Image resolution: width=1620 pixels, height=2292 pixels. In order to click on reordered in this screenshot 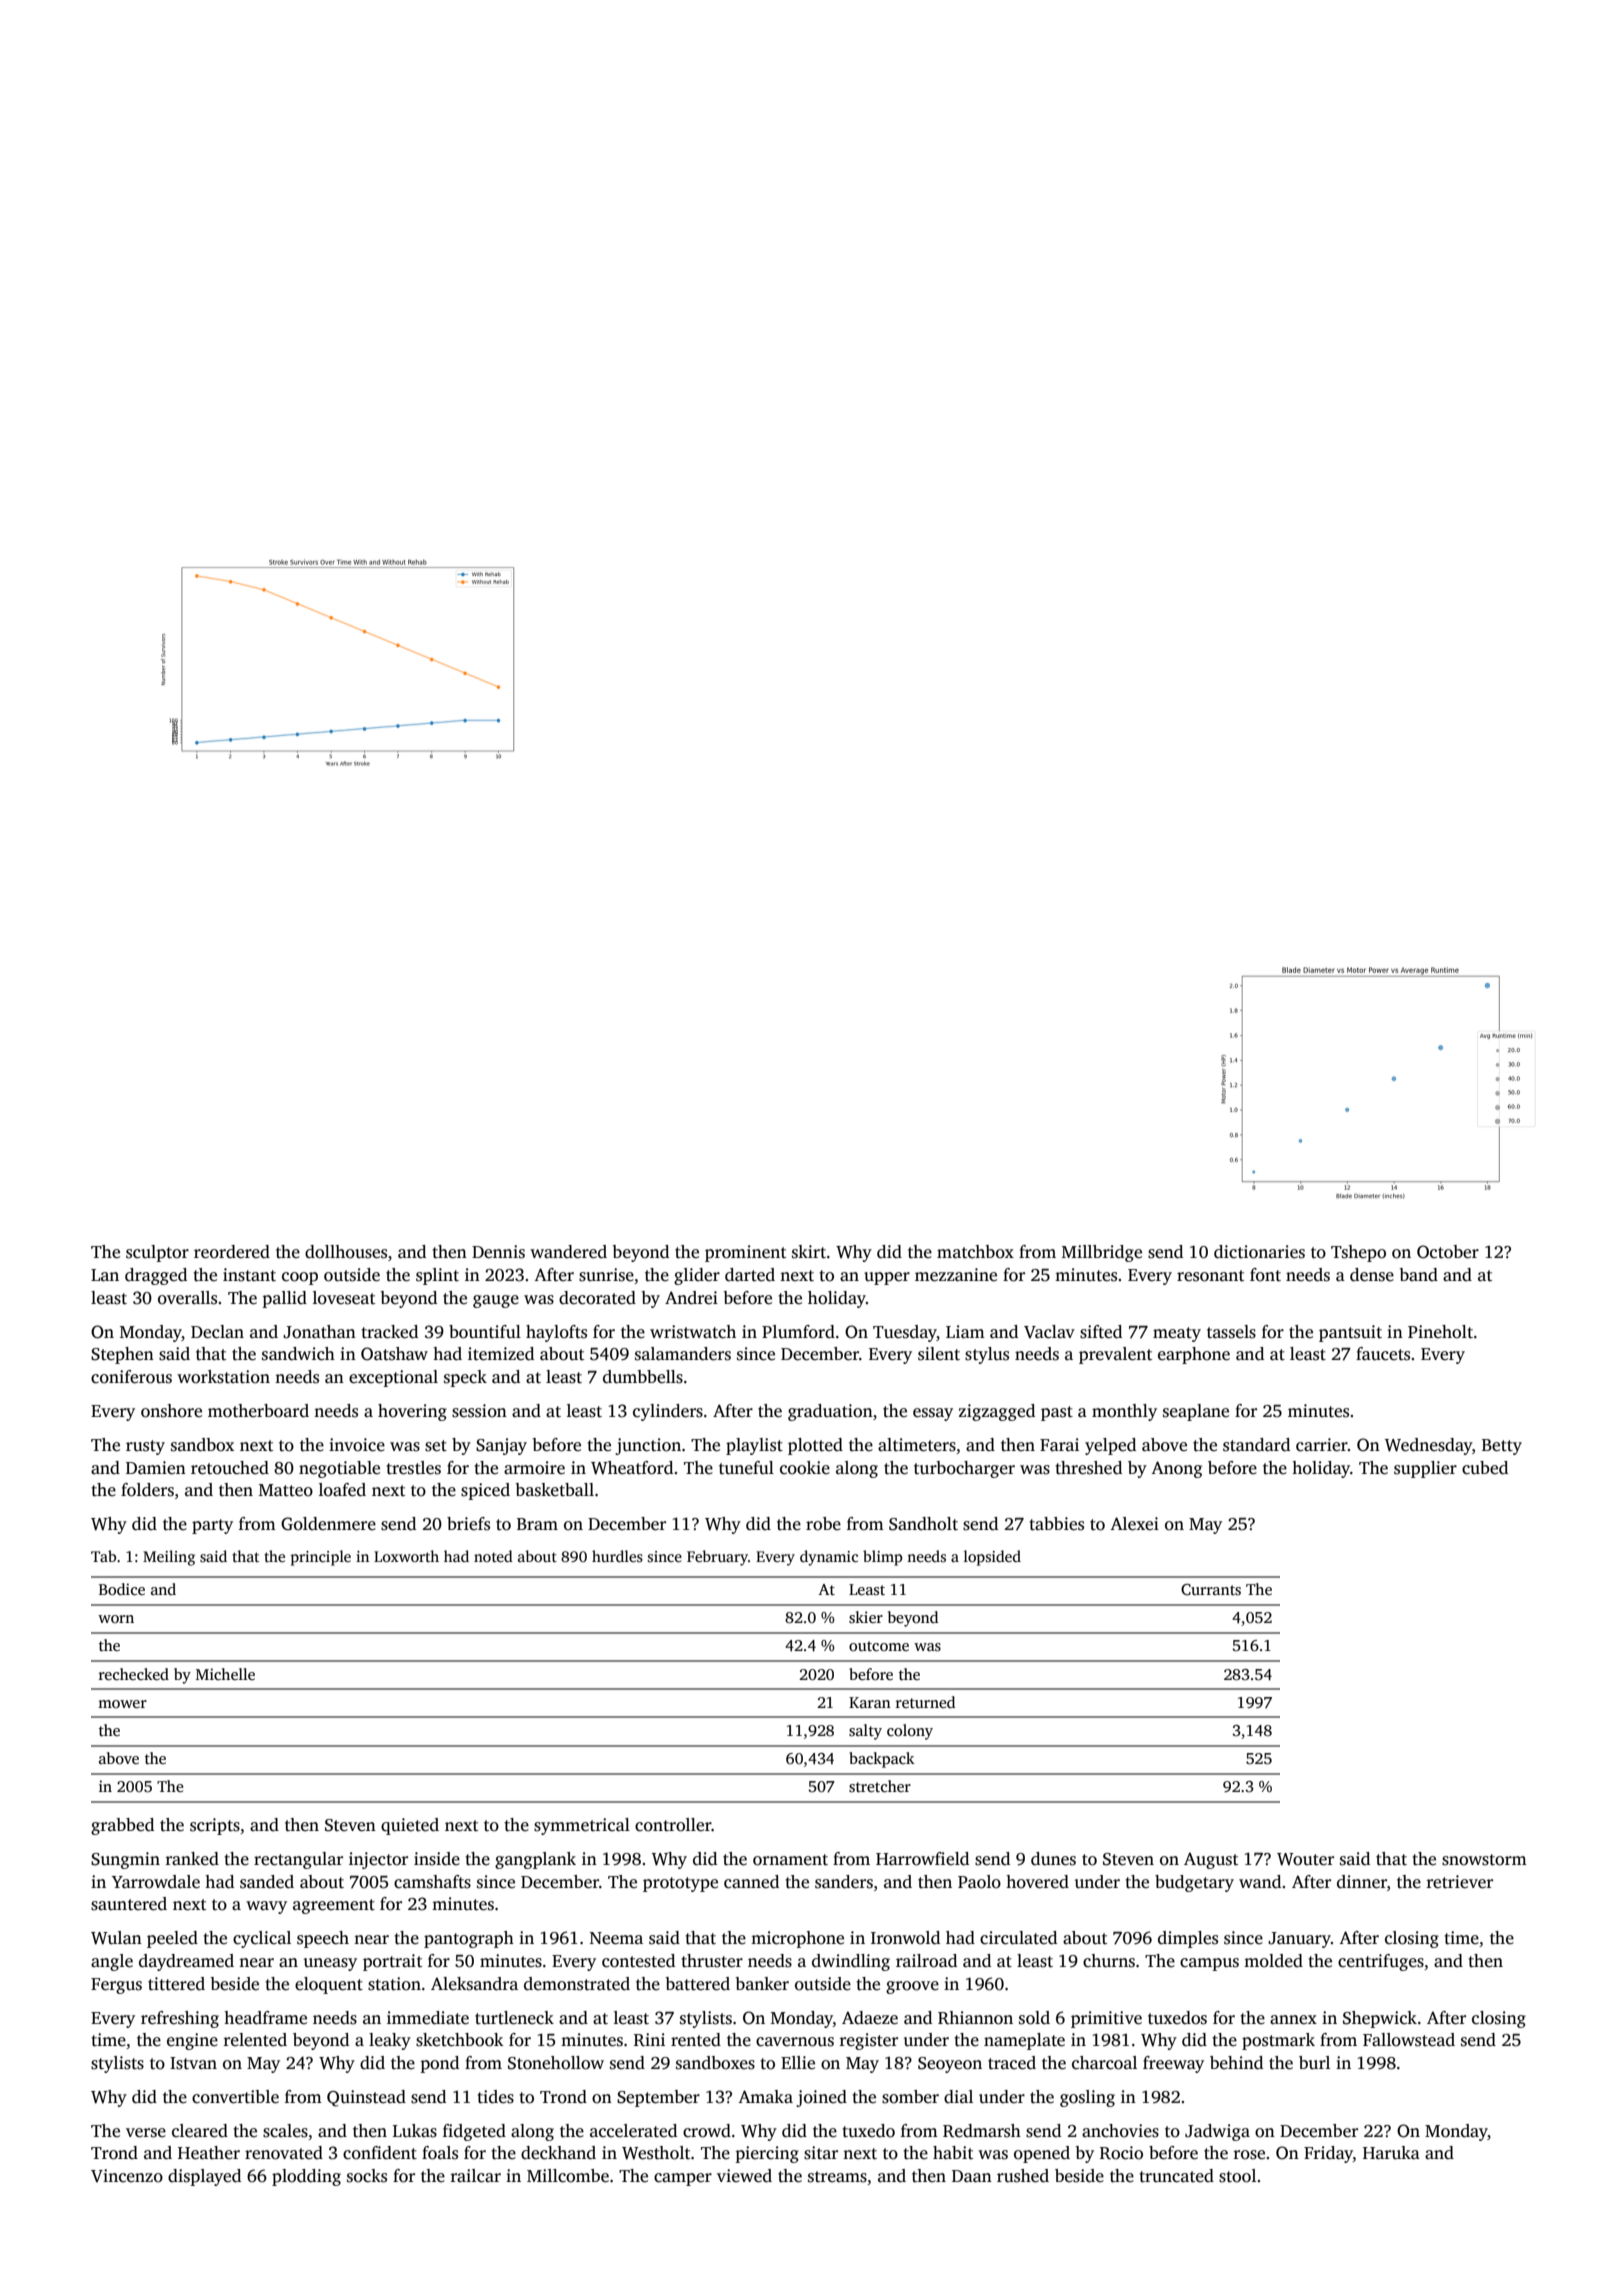, I will do `click(232, 1252)`.
